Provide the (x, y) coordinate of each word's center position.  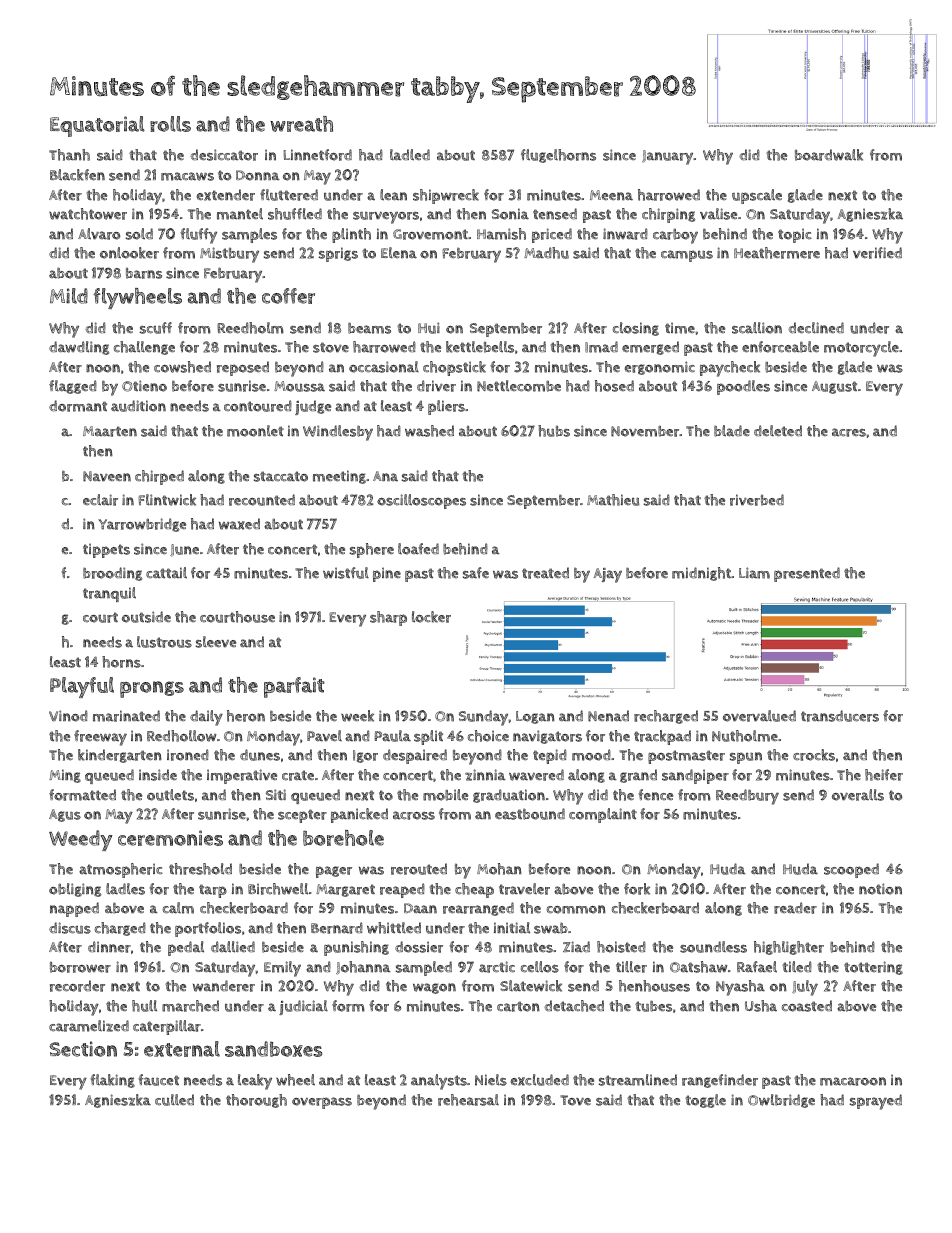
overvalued (759, 716)
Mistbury (229, 255)
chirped (159, 477)
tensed (555, 214)
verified (877, 253)
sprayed (876, 1102)
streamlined (638, 1080)
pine (387, 574)
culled (174, 1100)
